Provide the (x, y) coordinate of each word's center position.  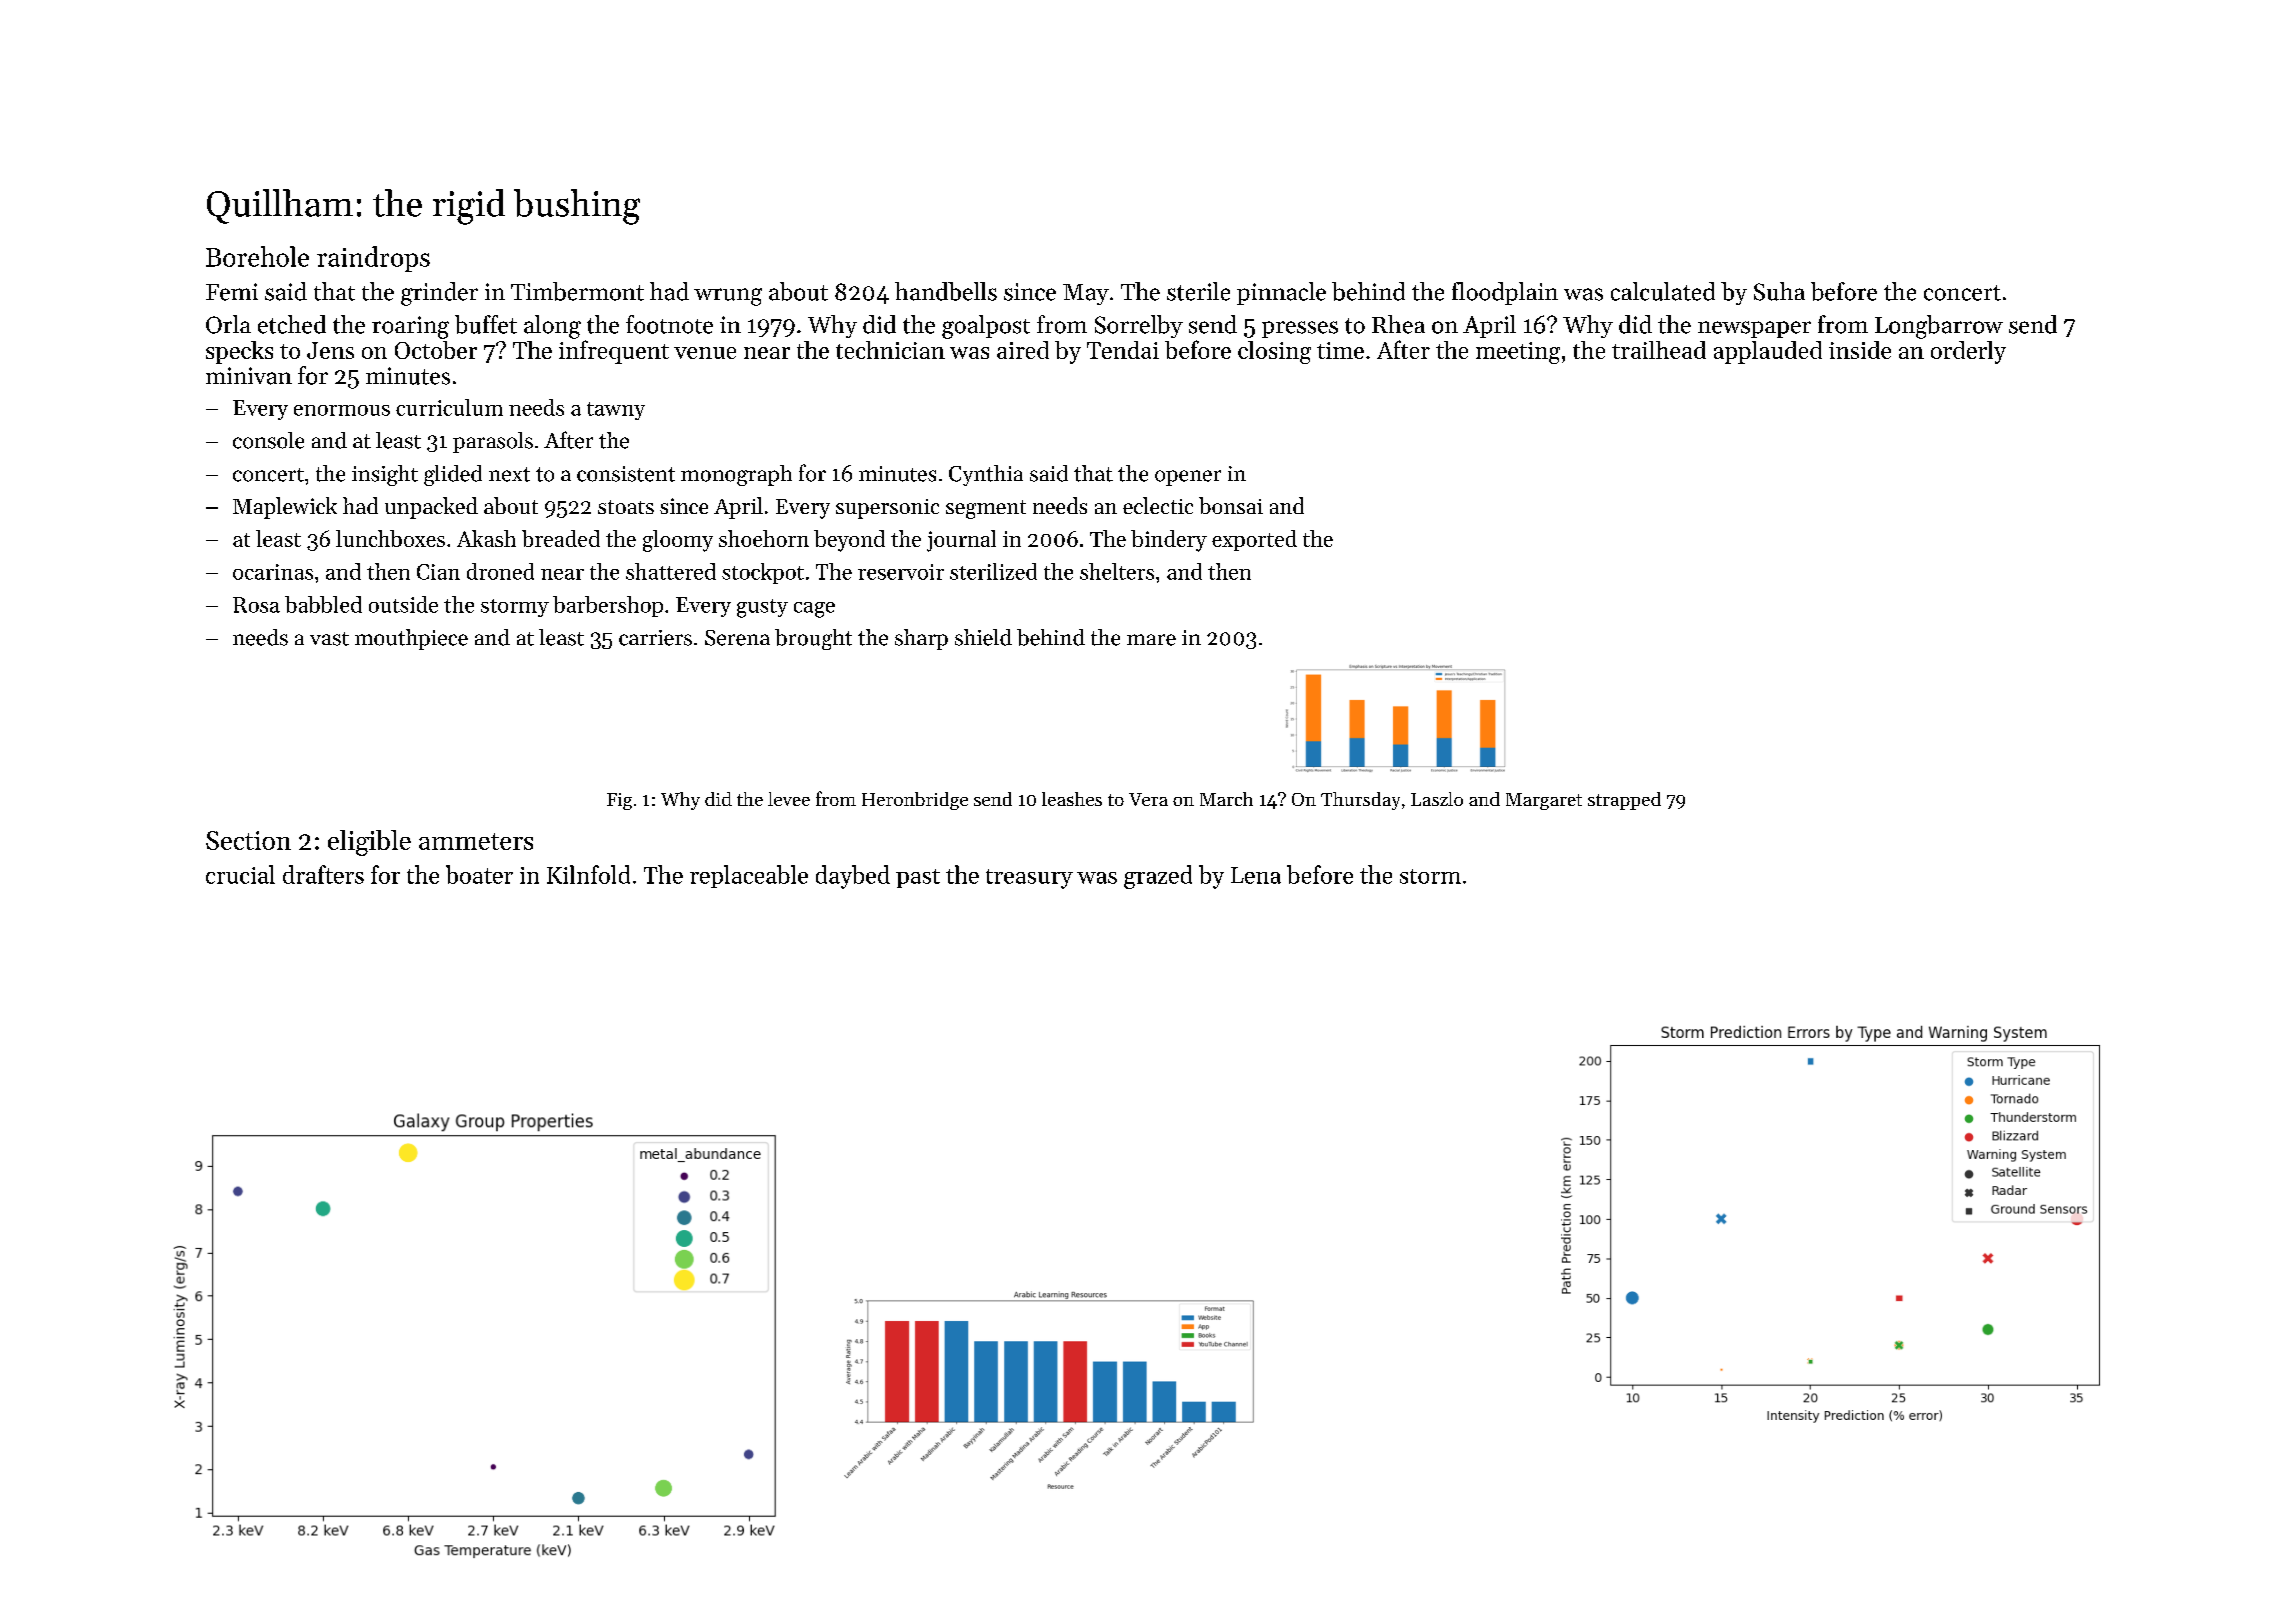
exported (1254, 540)
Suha (1779, 291)
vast (329, 639)
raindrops (373, 259)
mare (1151, 640)
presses (1300, 329)
